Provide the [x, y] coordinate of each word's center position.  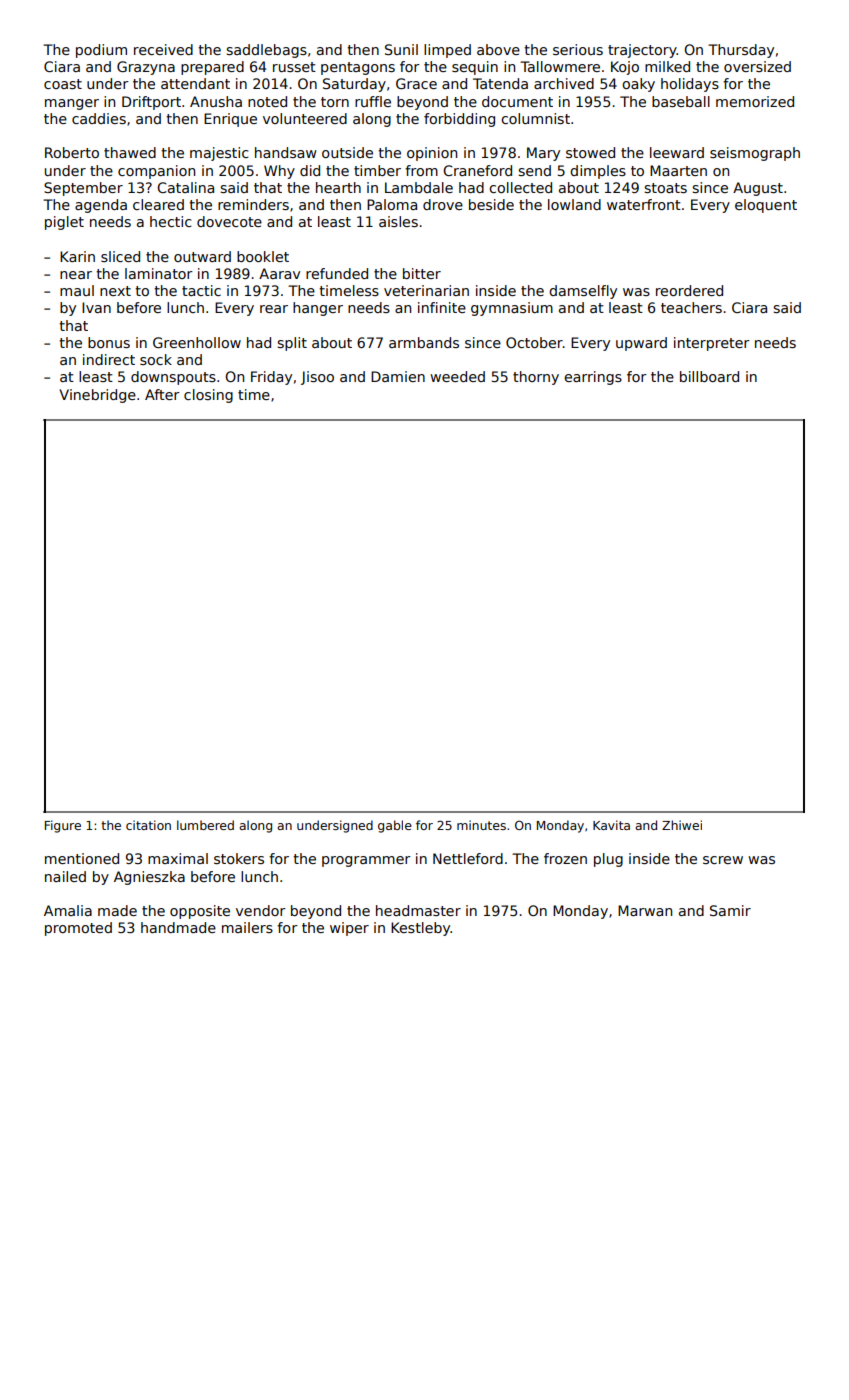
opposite [200, 912]
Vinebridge [97, 396]
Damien [398, 376]
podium [101, 51]
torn [335, 102]
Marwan [645, 910]
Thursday [741, 51]
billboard [709, 376]
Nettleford [468, 858]
